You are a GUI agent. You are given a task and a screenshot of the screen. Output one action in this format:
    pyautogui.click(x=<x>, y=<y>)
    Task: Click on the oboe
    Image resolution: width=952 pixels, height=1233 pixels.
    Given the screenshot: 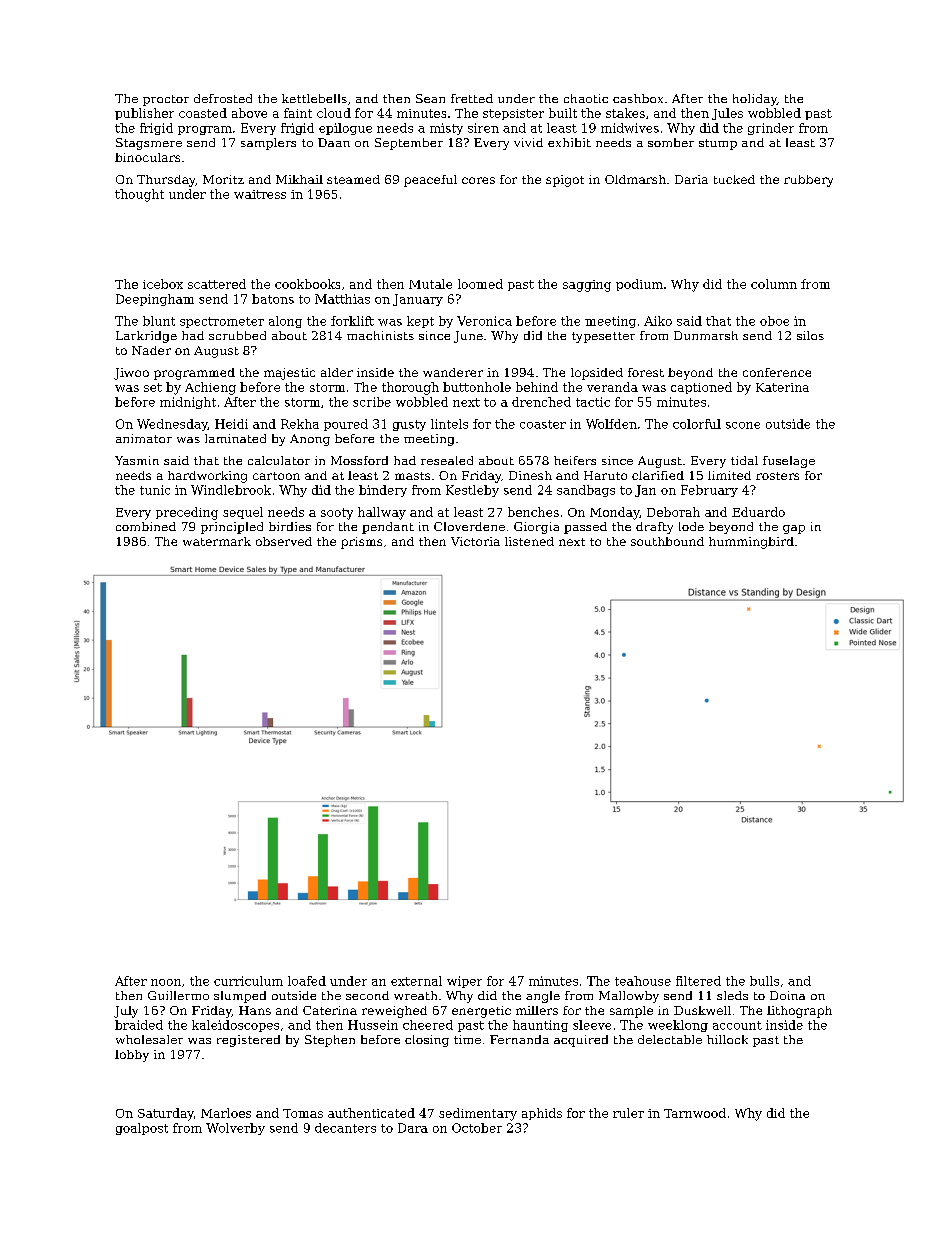 What is the action you would take?
    pyautogui.click(x=774, y=321)
